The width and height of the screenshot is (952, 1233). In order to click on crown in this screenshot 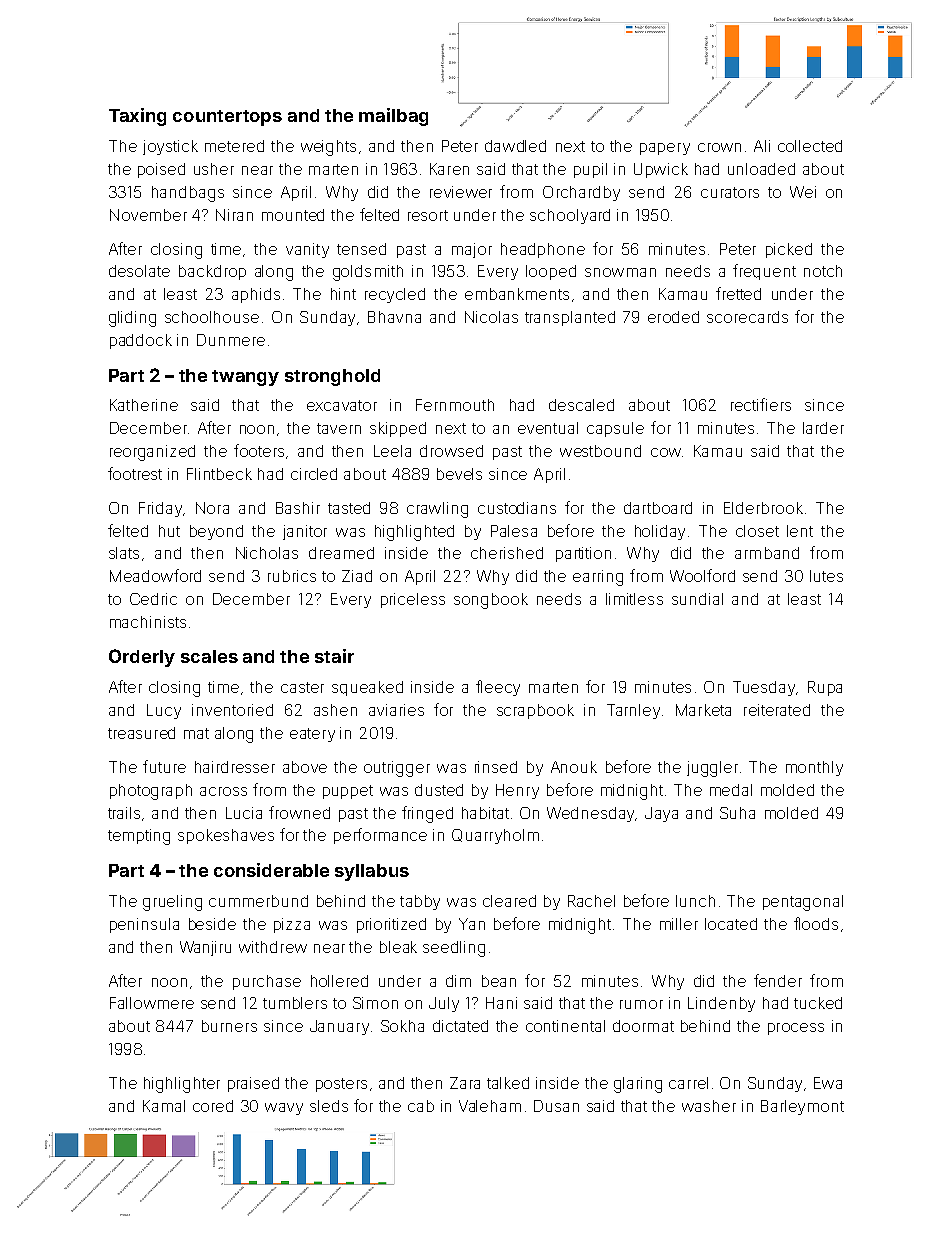, I will do `click(719, 147)`.
